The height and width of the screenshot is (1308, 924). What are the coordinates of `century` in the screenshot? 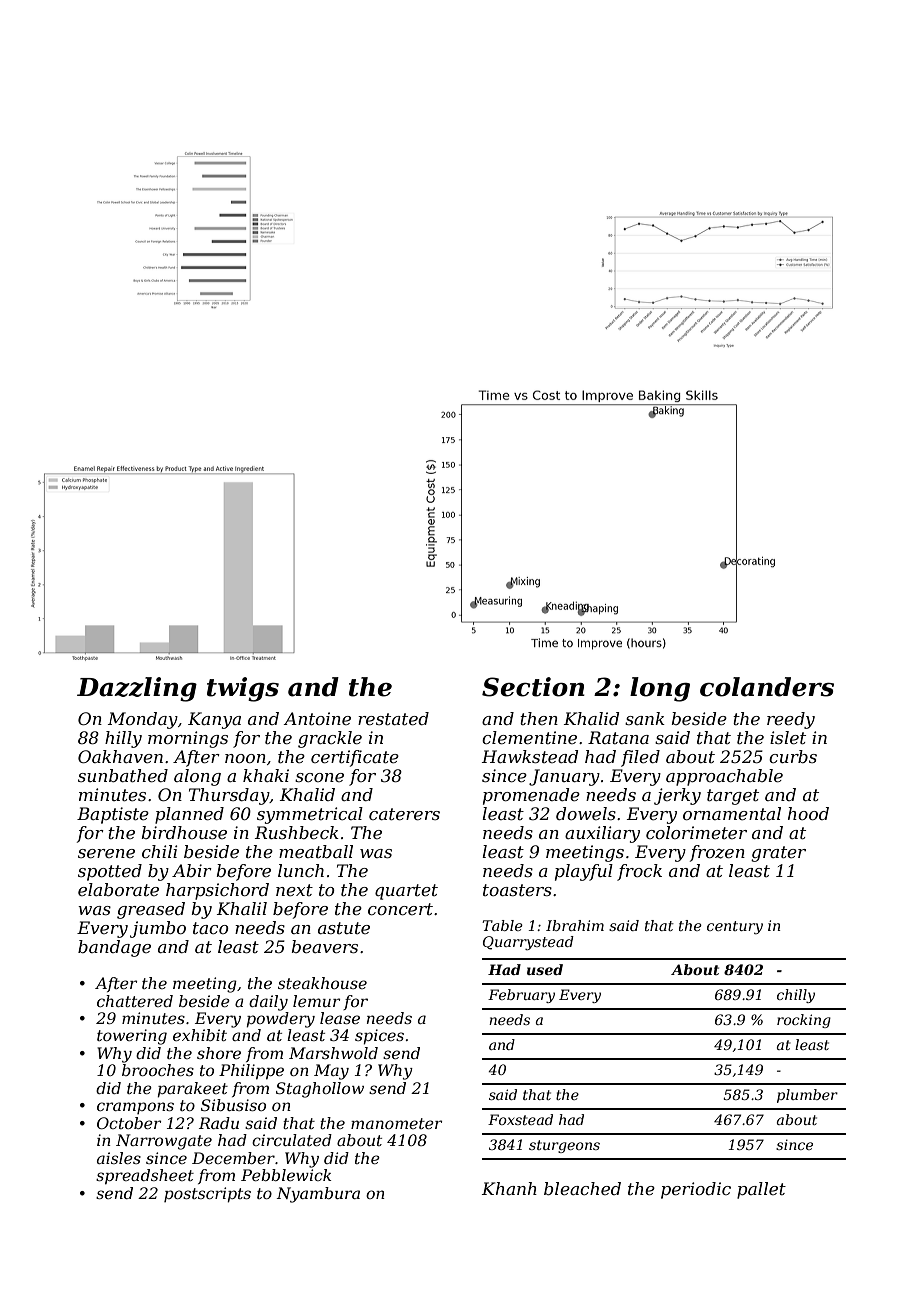 It's located at (735, 927).
